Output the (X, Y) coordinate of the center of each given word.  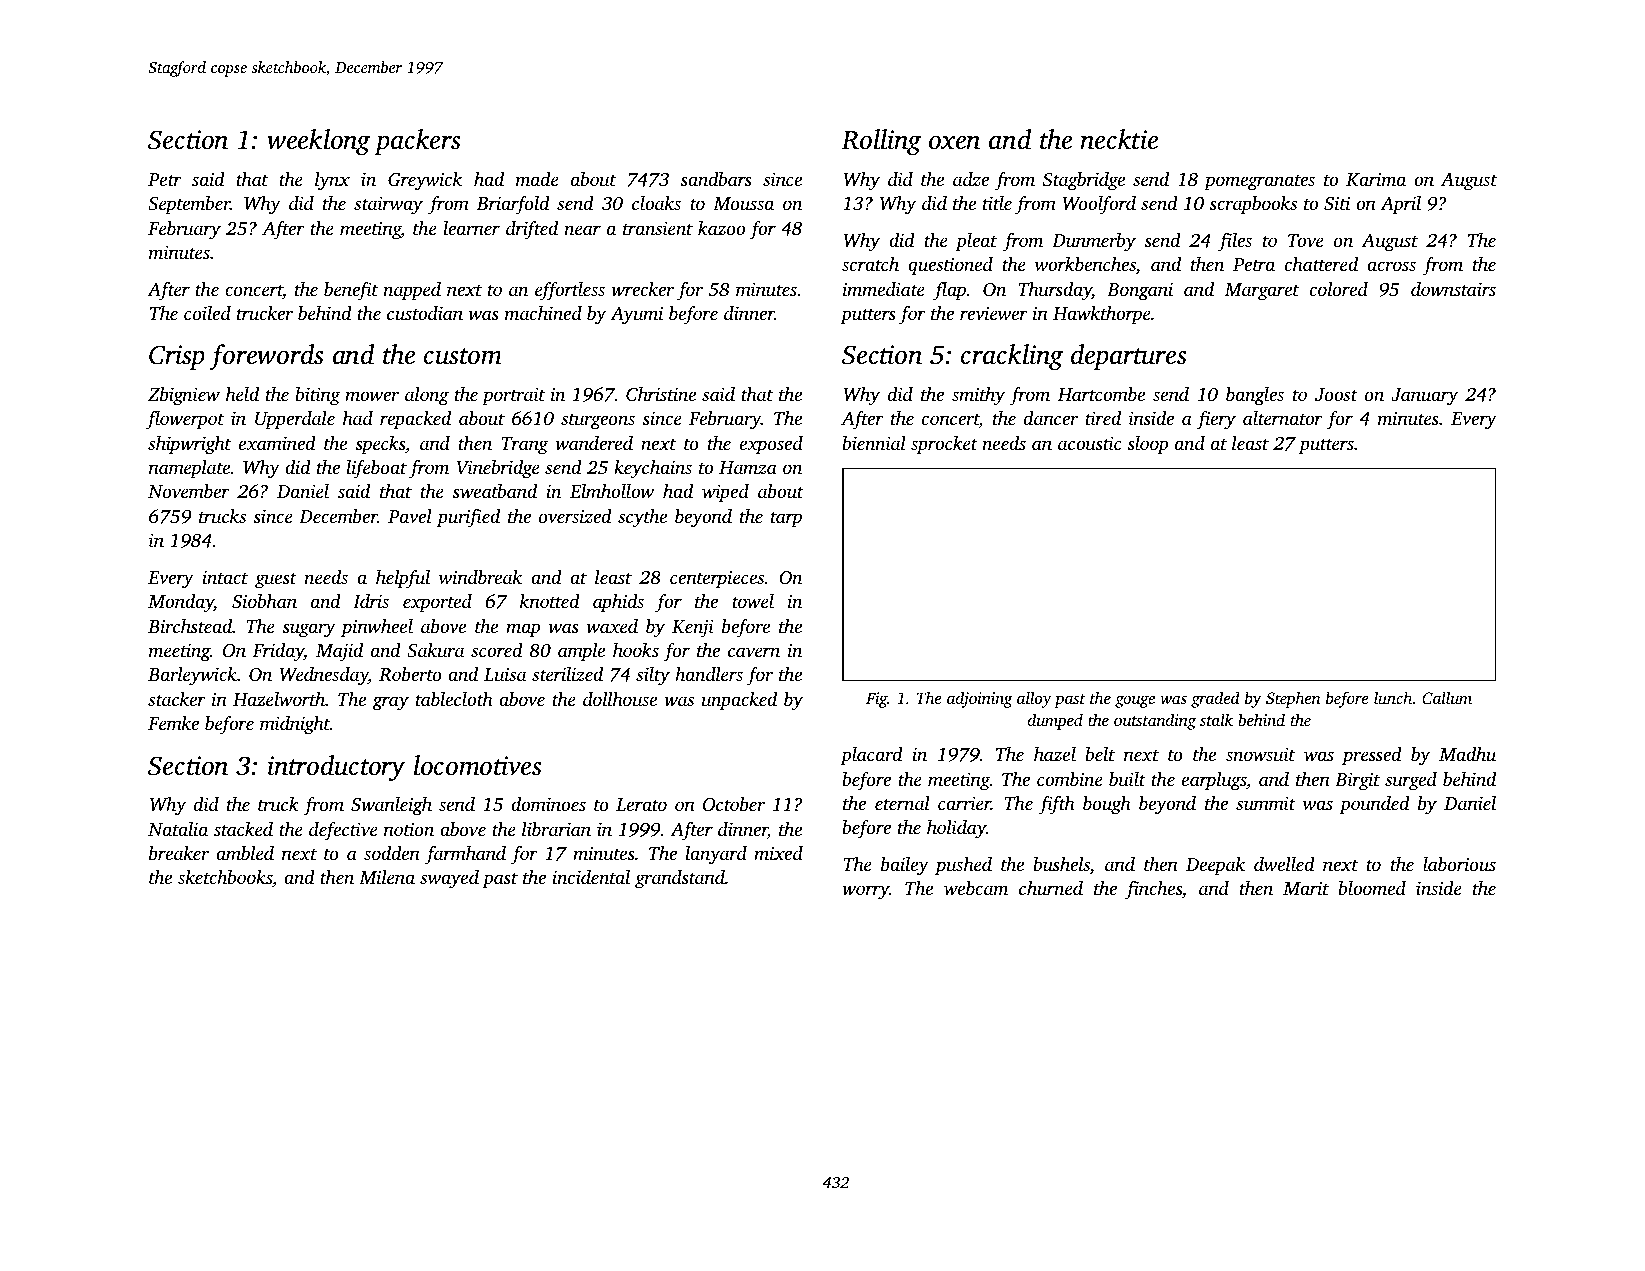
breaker (179, 853)
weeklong (318, 142)
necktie (1119, 139)
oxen (954, 142)
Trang (524, 446)
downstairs (1453, 289)
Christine (661, 394)
